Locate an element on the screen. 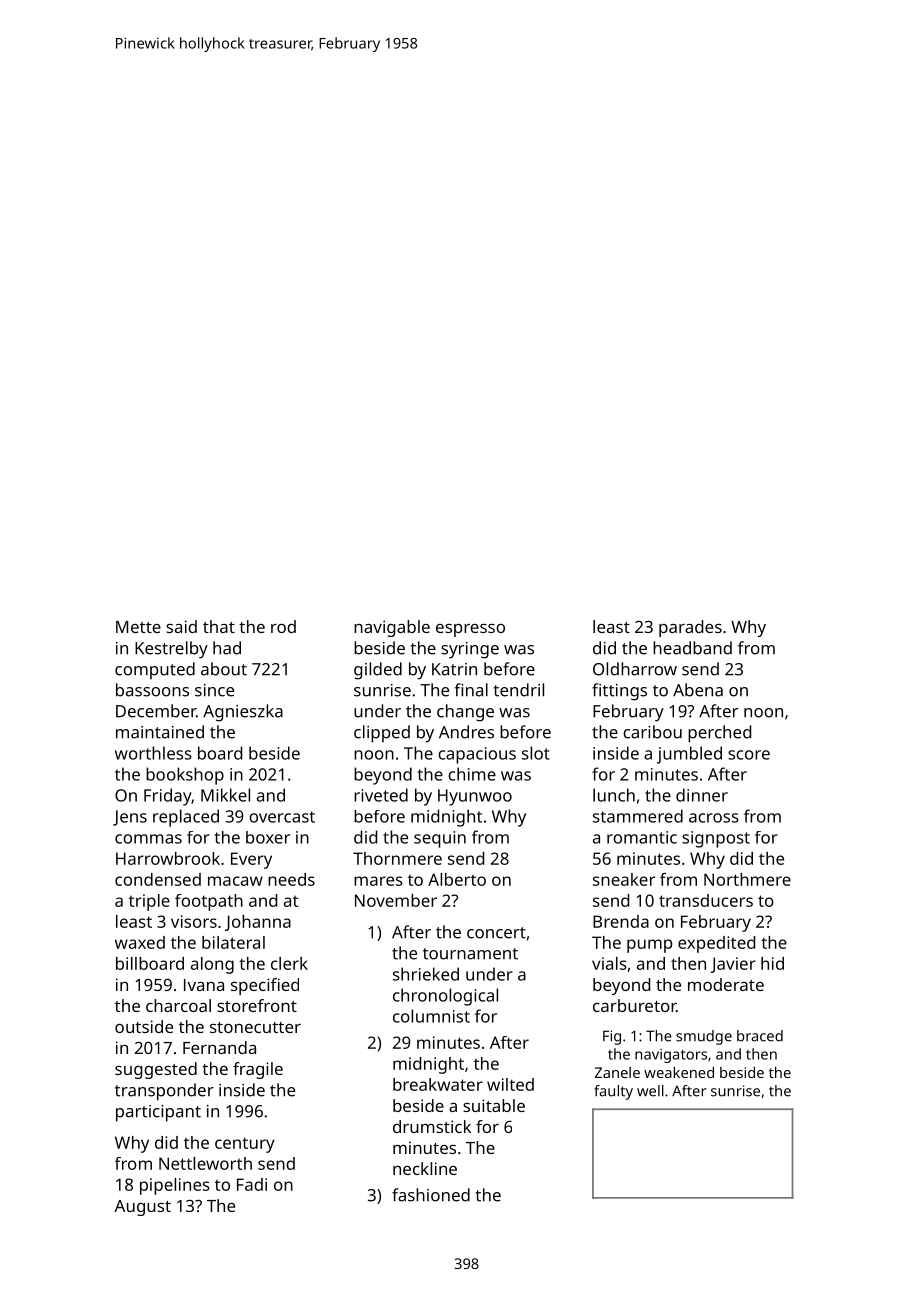  August is located at coordinates (142, 1208).
